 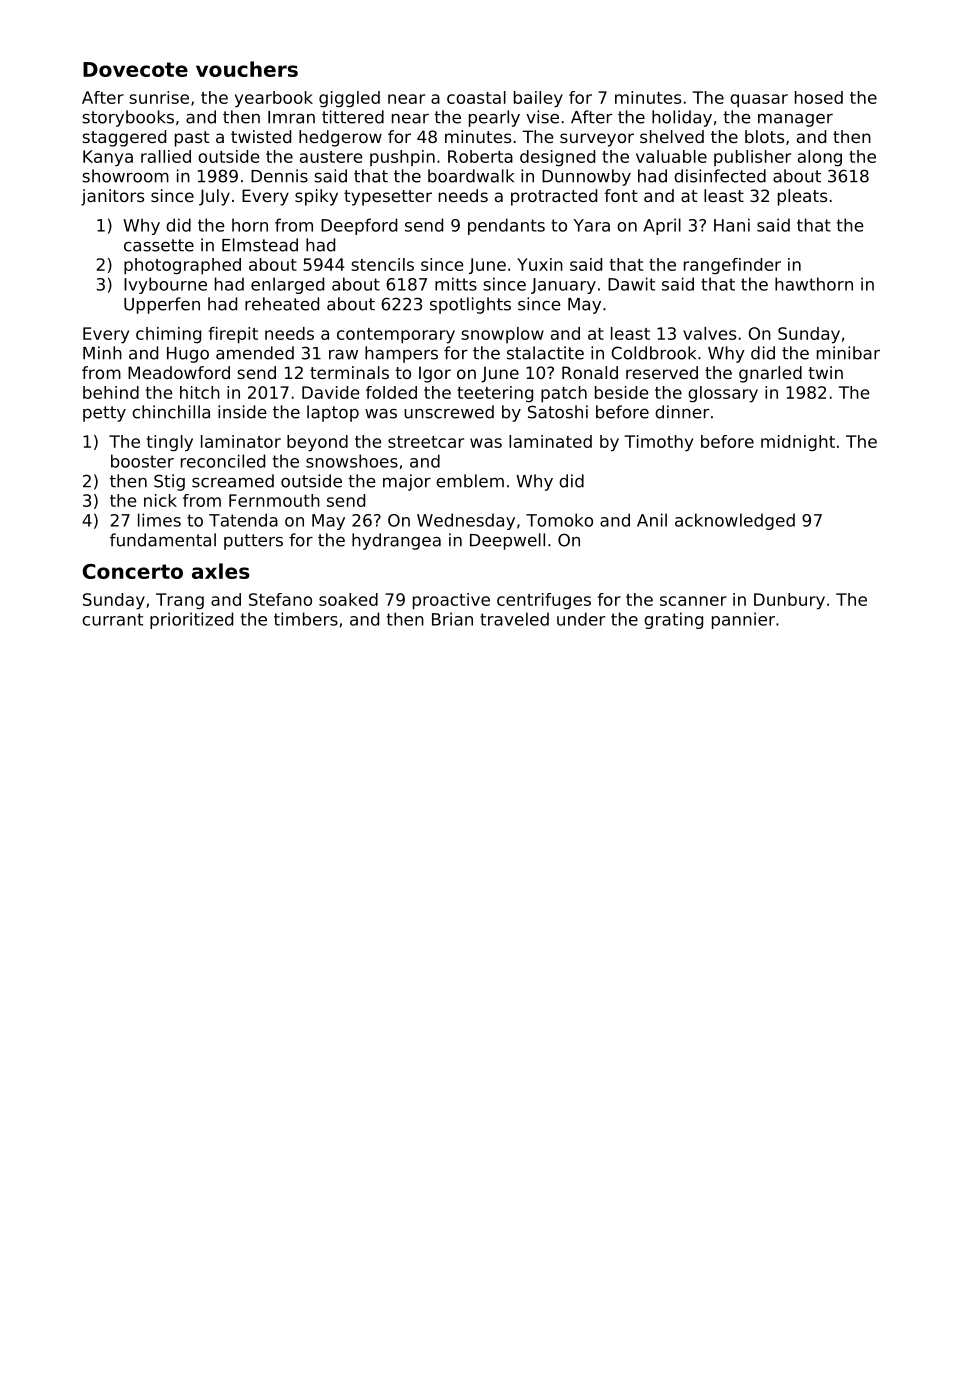 What do you see at coordinates (563, 286) in the screenshot?
I see `January` at bounding box center [563, 286].
